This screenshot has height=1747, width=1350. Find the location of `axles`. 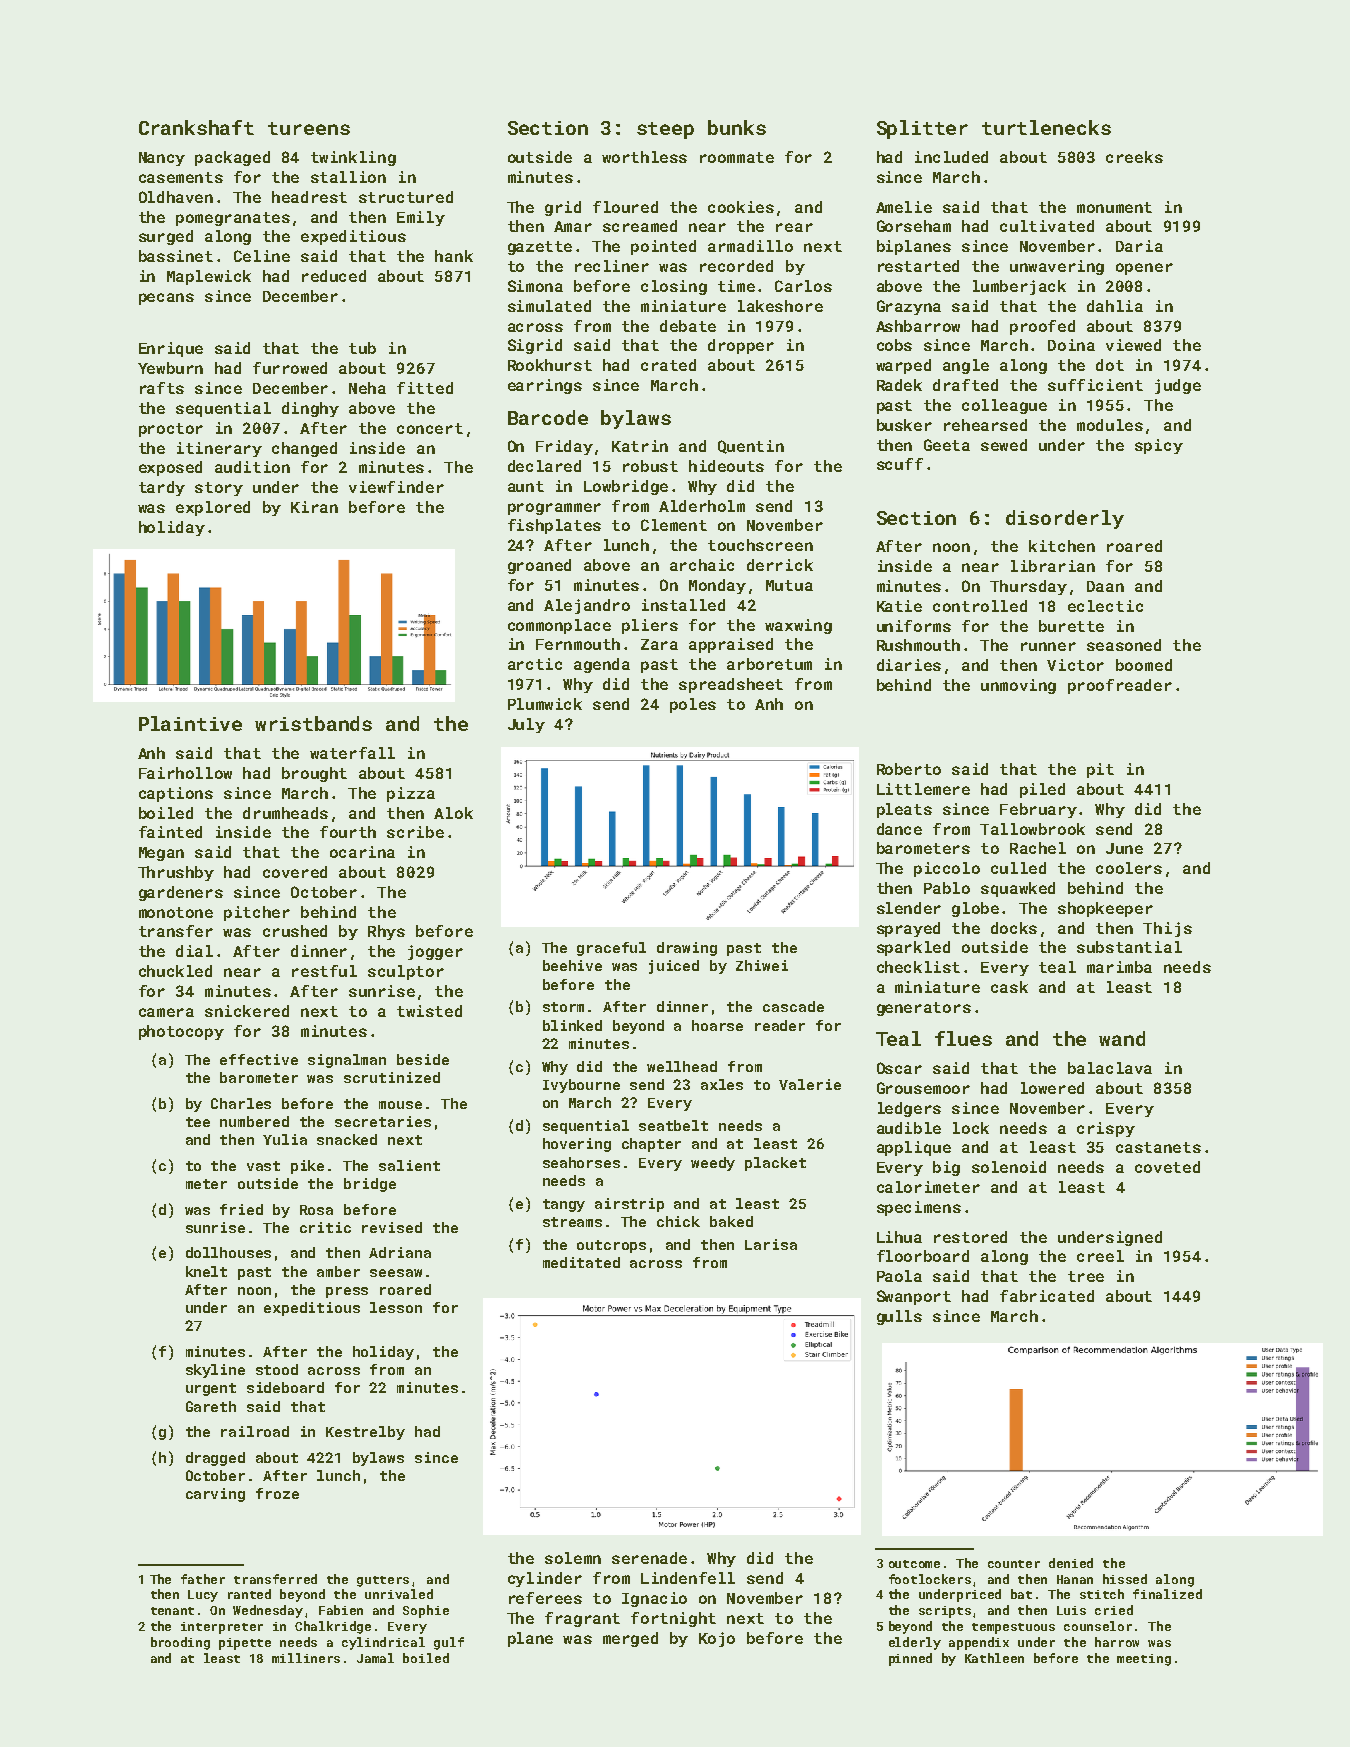

axles is located at coordinates (722, 1084).
